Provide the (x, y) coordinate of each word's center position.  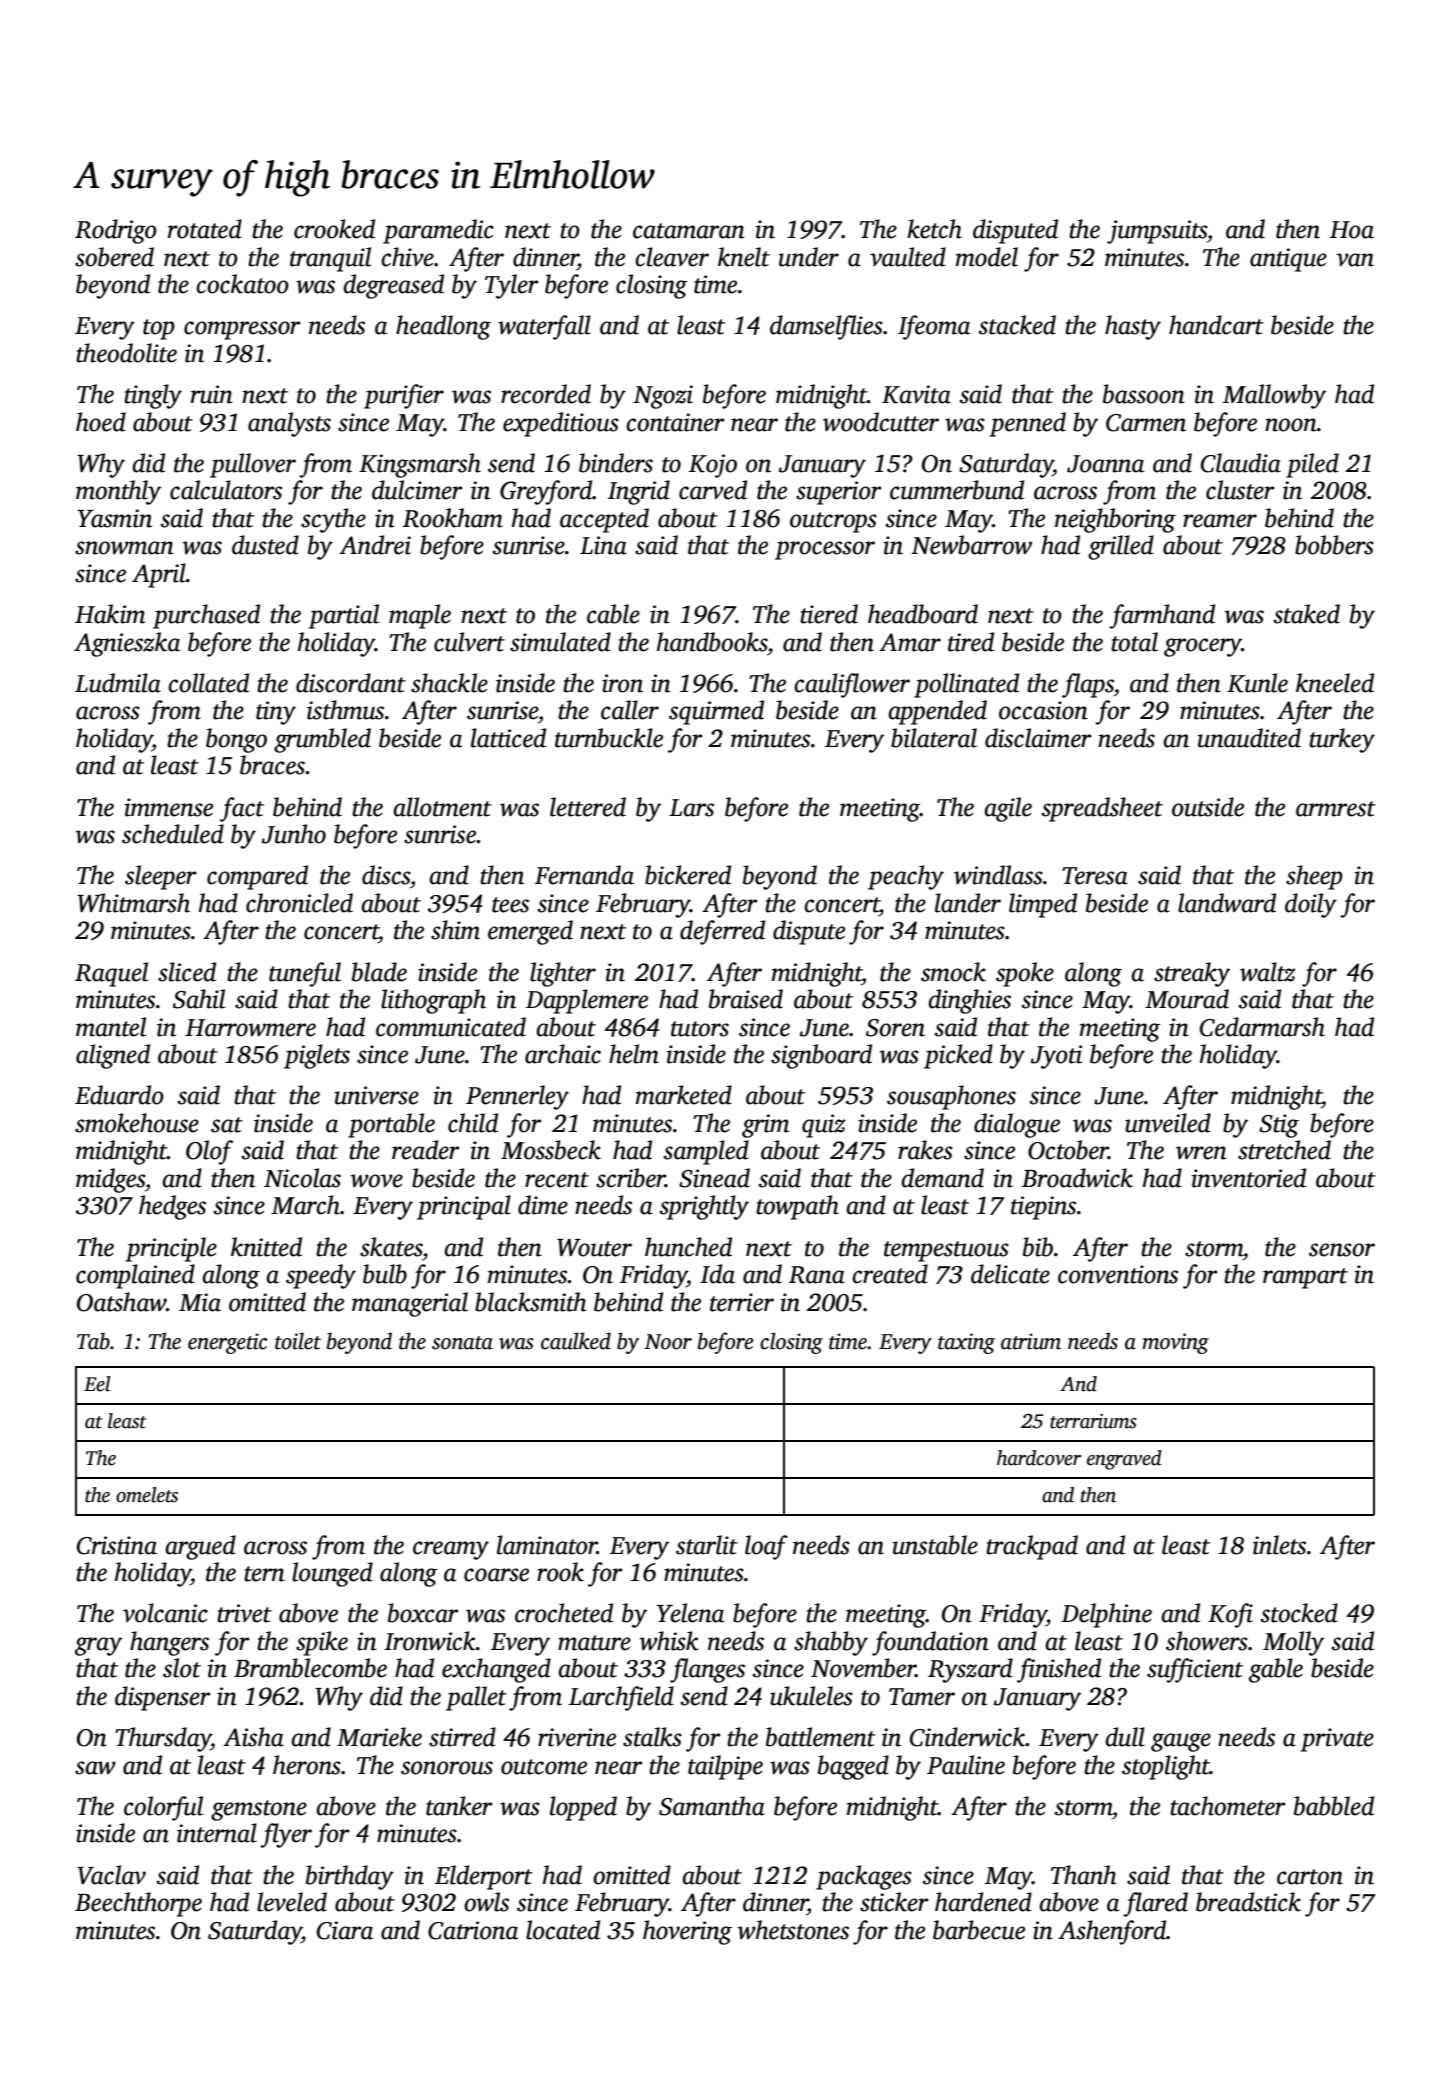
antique (1288, 260)
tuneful (305, 974)
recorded (546, 394)
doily (1311, 905)
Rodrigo (116, 231)
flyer (286, 1835)
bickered (688, 875)
